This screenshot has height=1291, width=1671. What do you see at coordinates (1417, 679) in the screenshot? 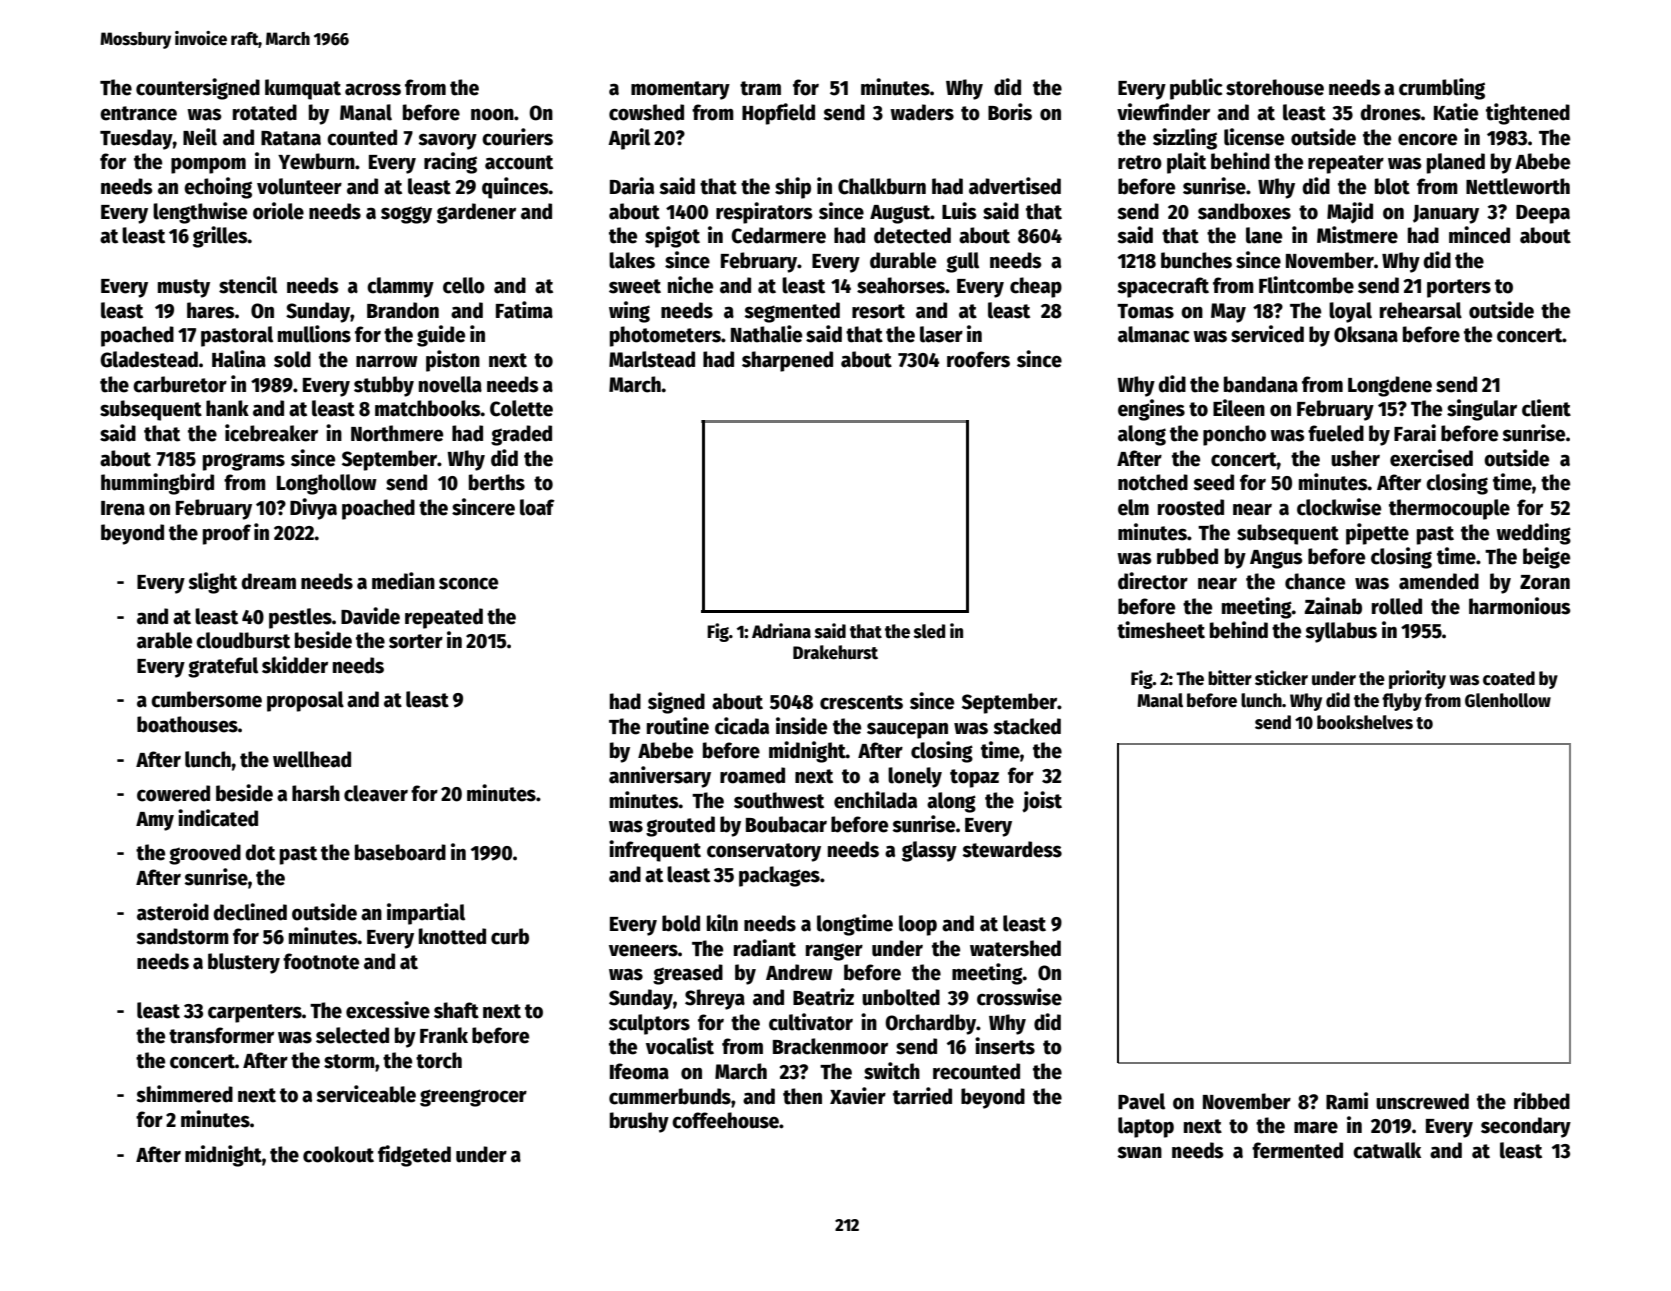
I see `priority` at bounding box center [1417, 679].
